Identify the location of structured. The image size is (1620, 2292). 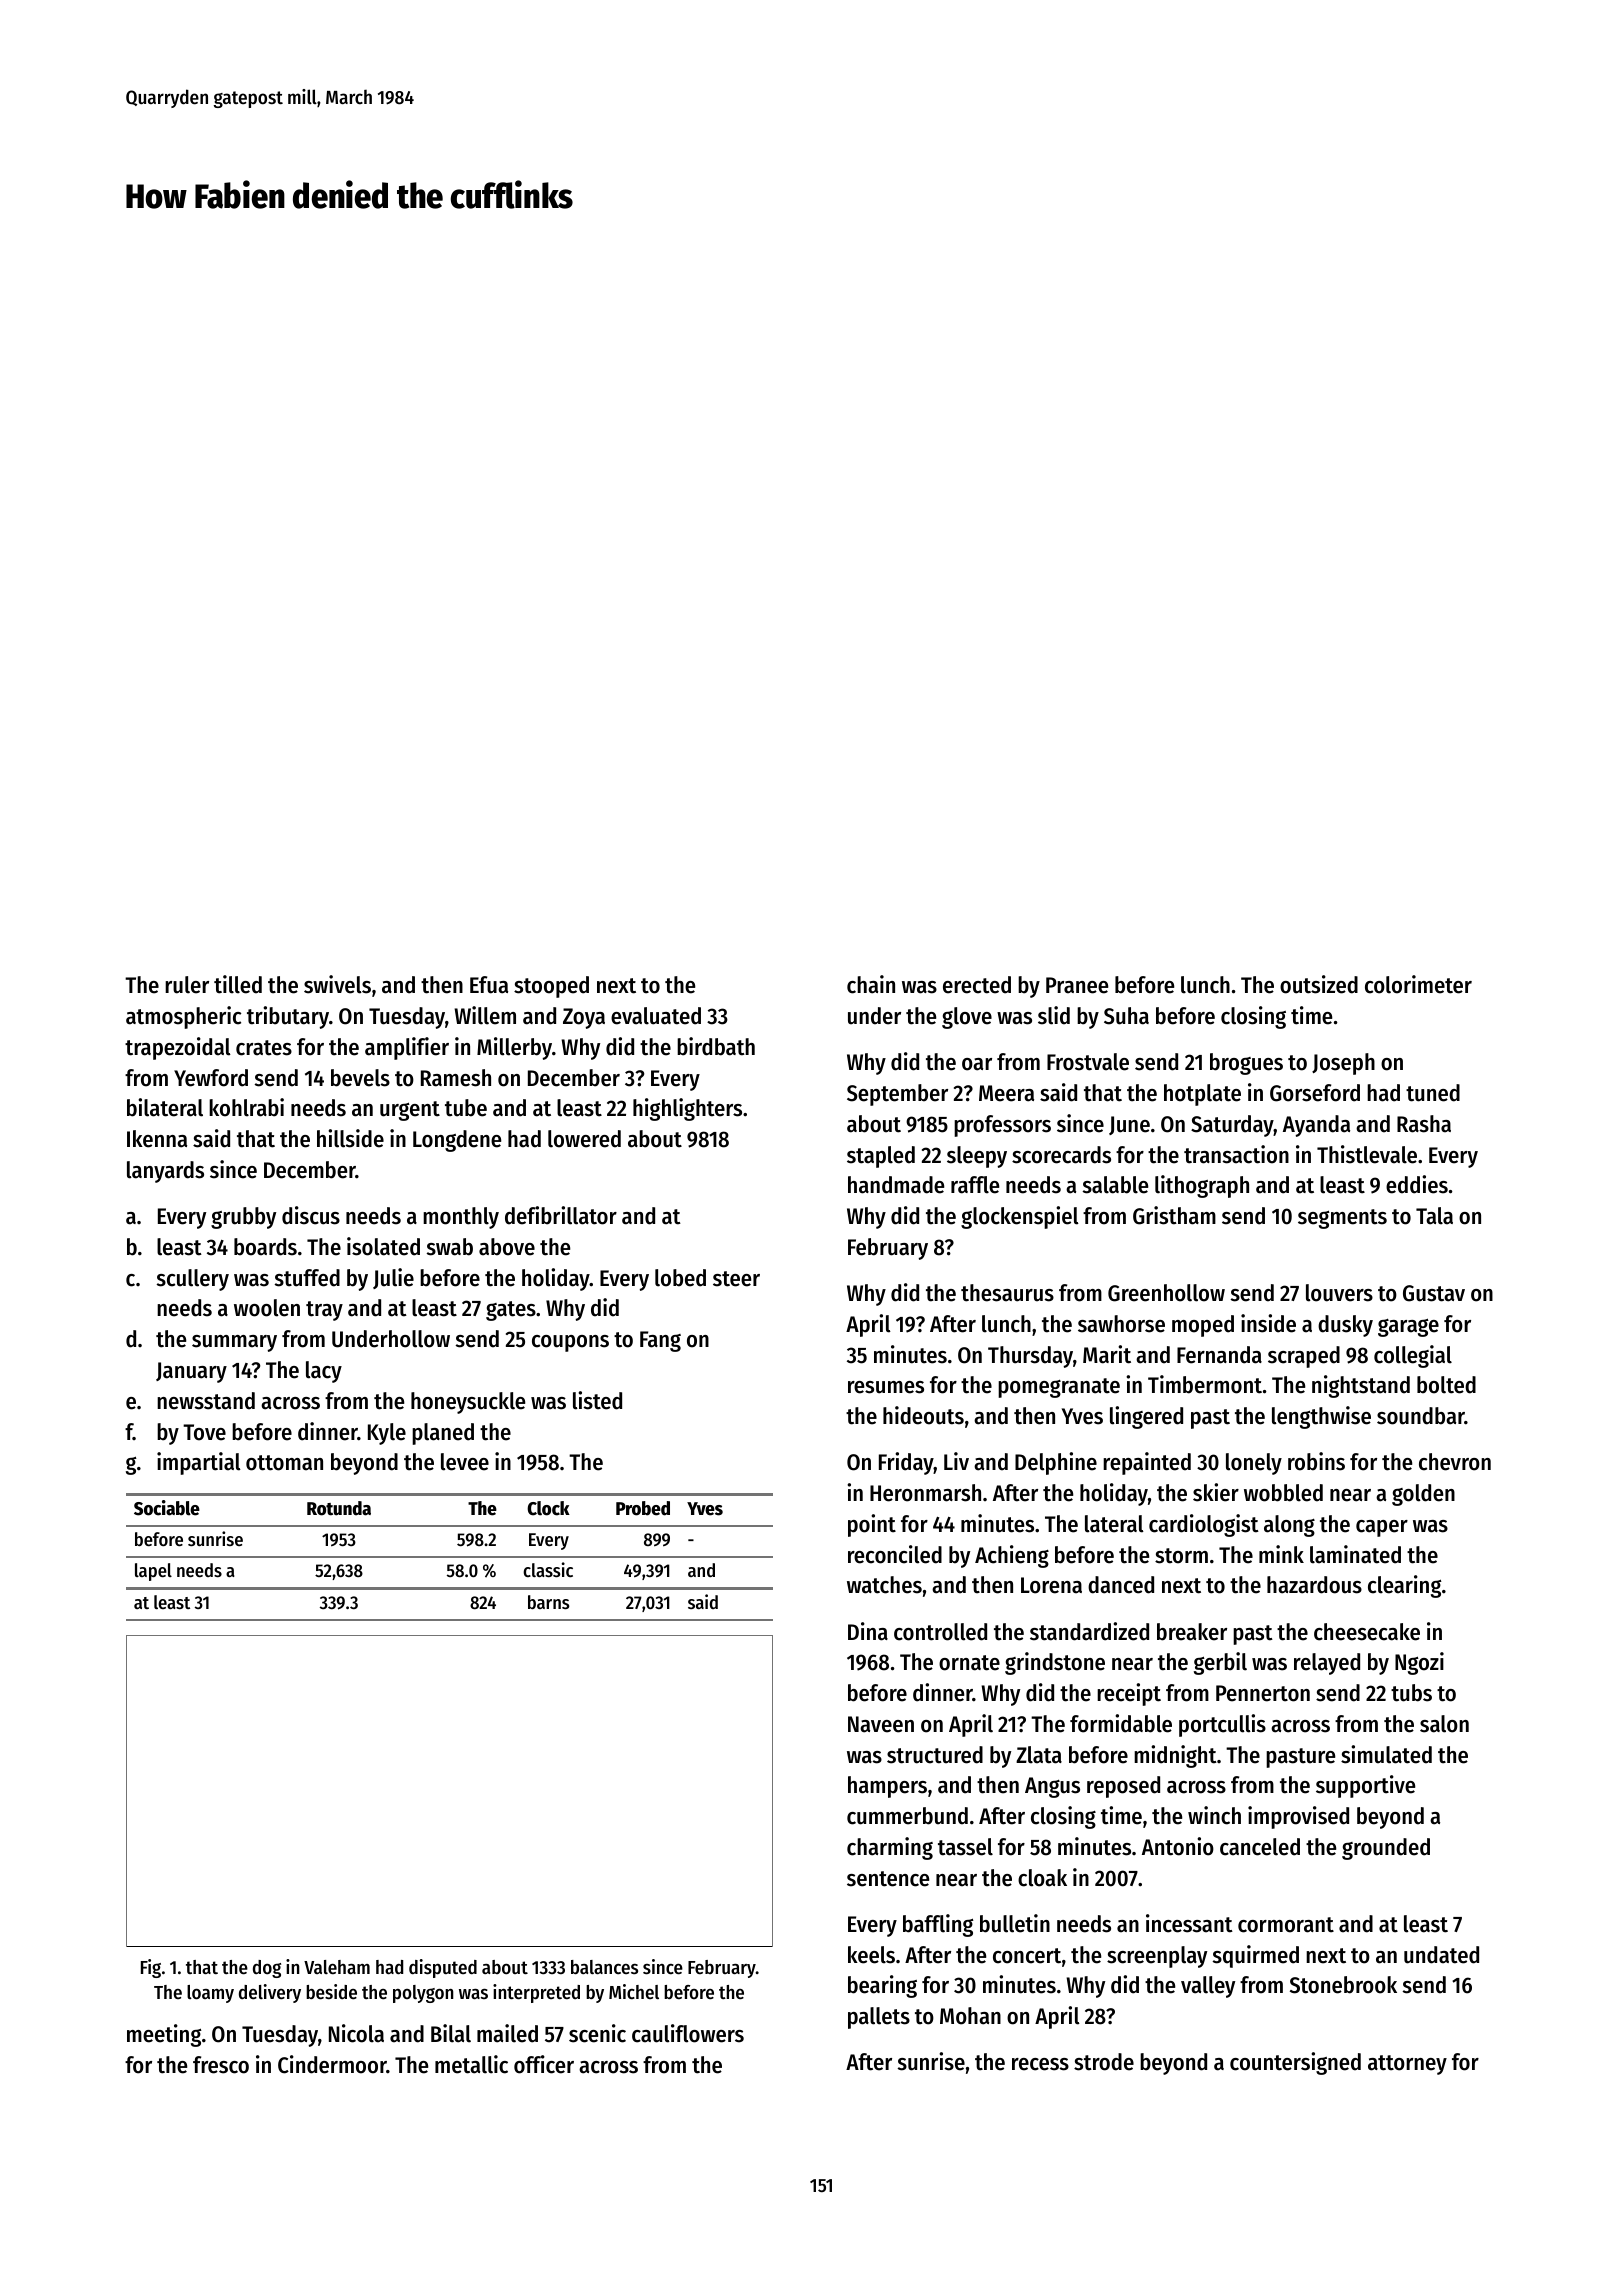
(935, 1755).
